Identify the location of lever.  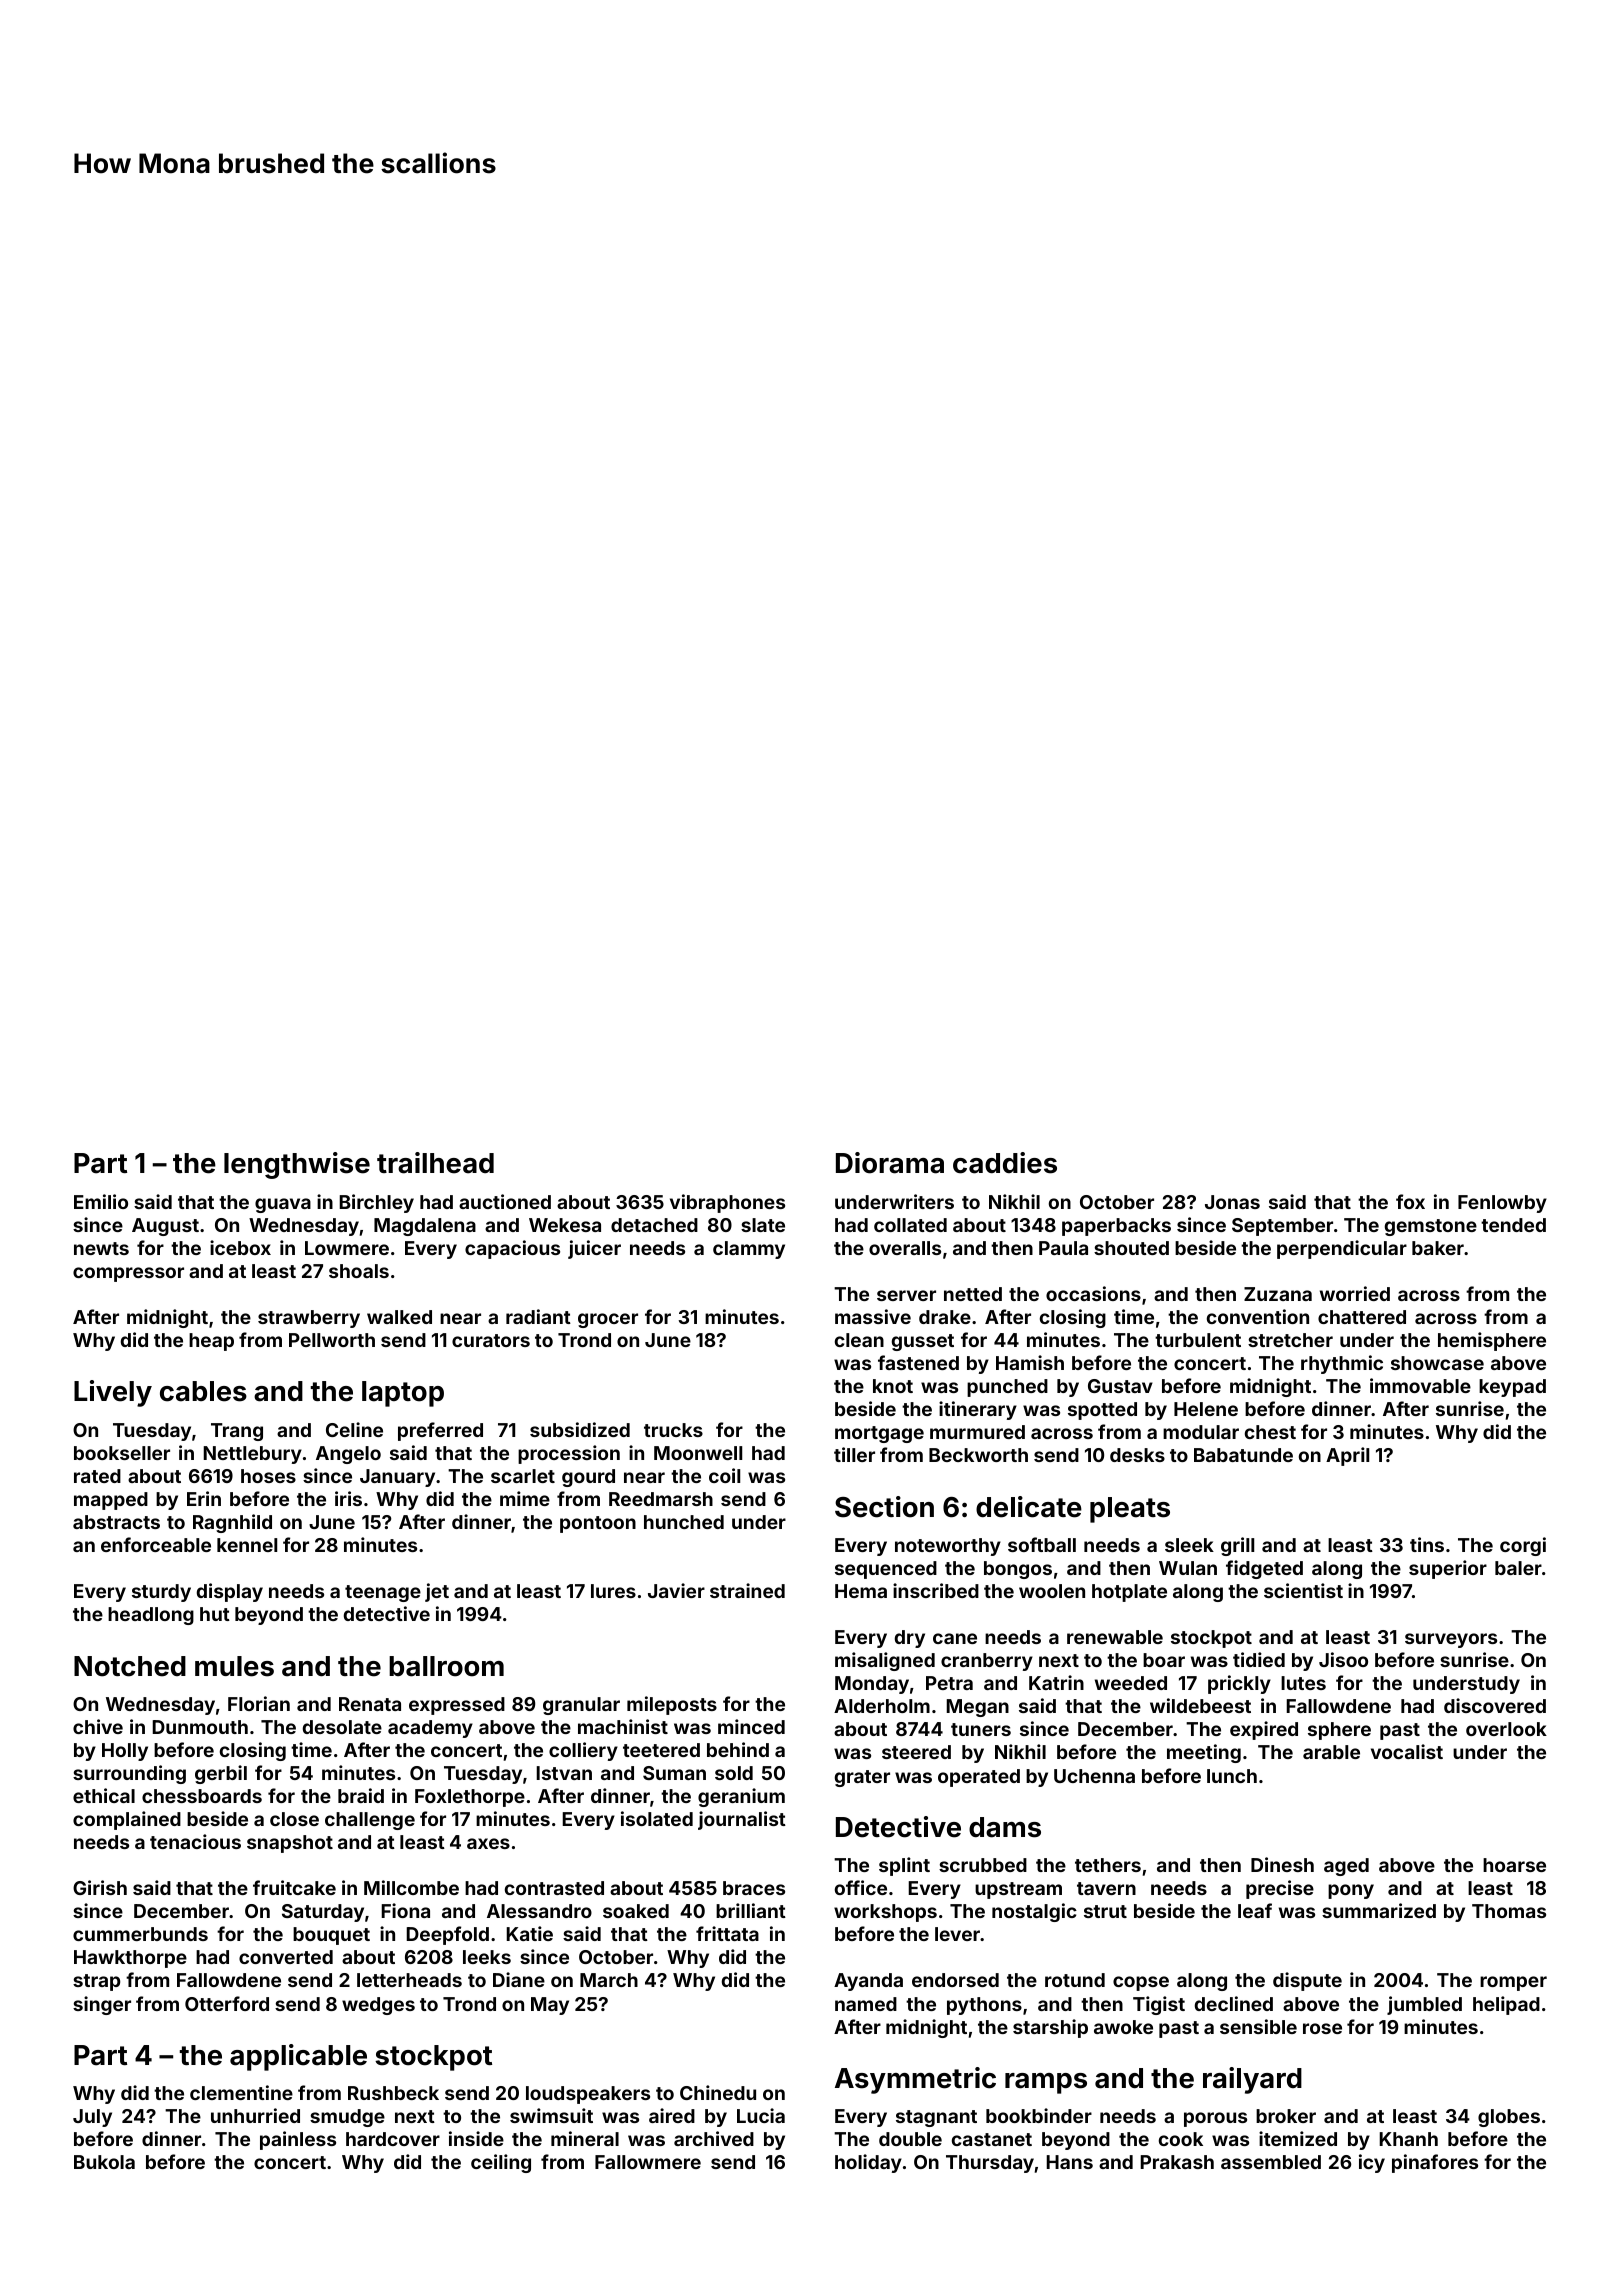
(957, 1934).
